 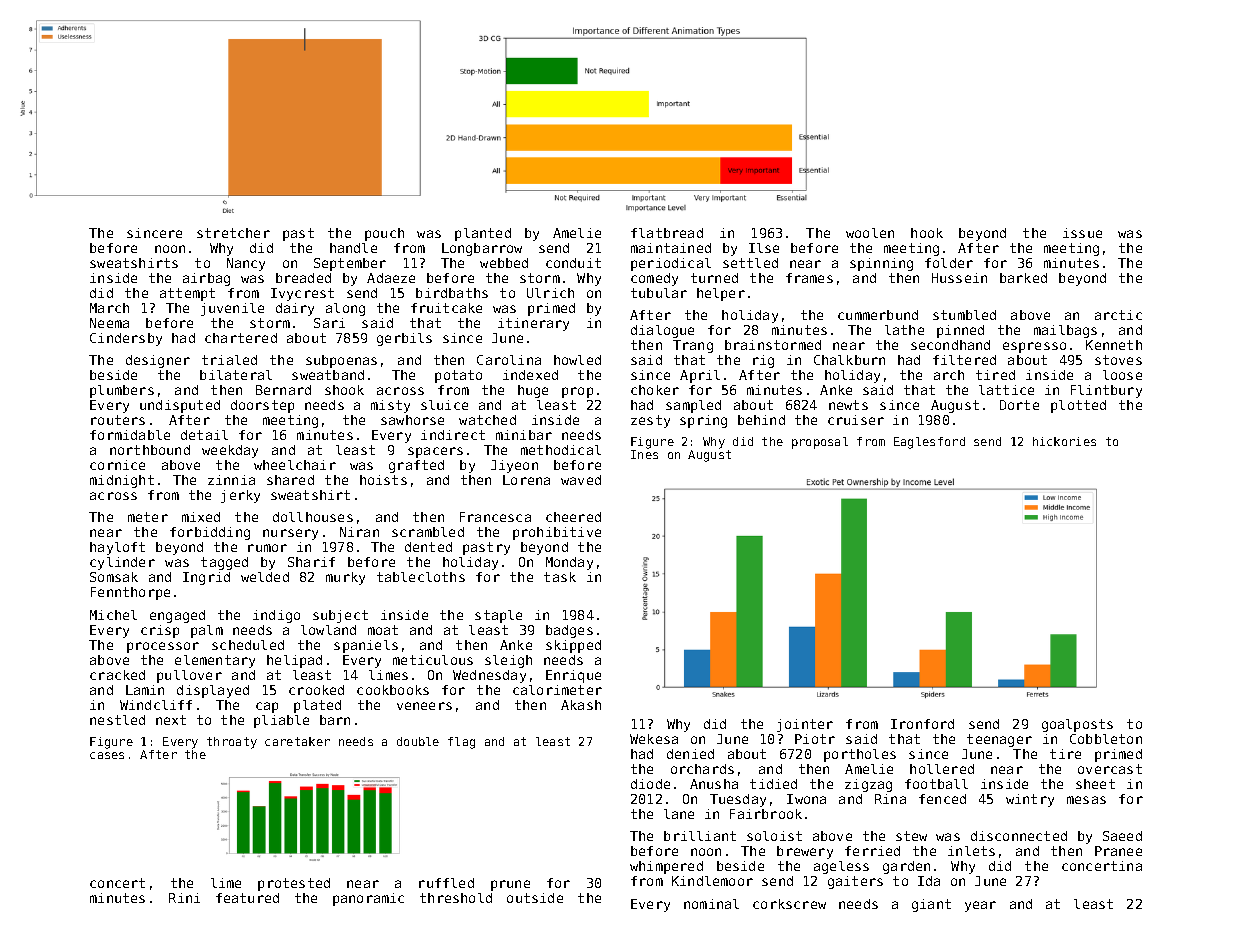 I want to click on issue, so click(x=1082, y=233).
